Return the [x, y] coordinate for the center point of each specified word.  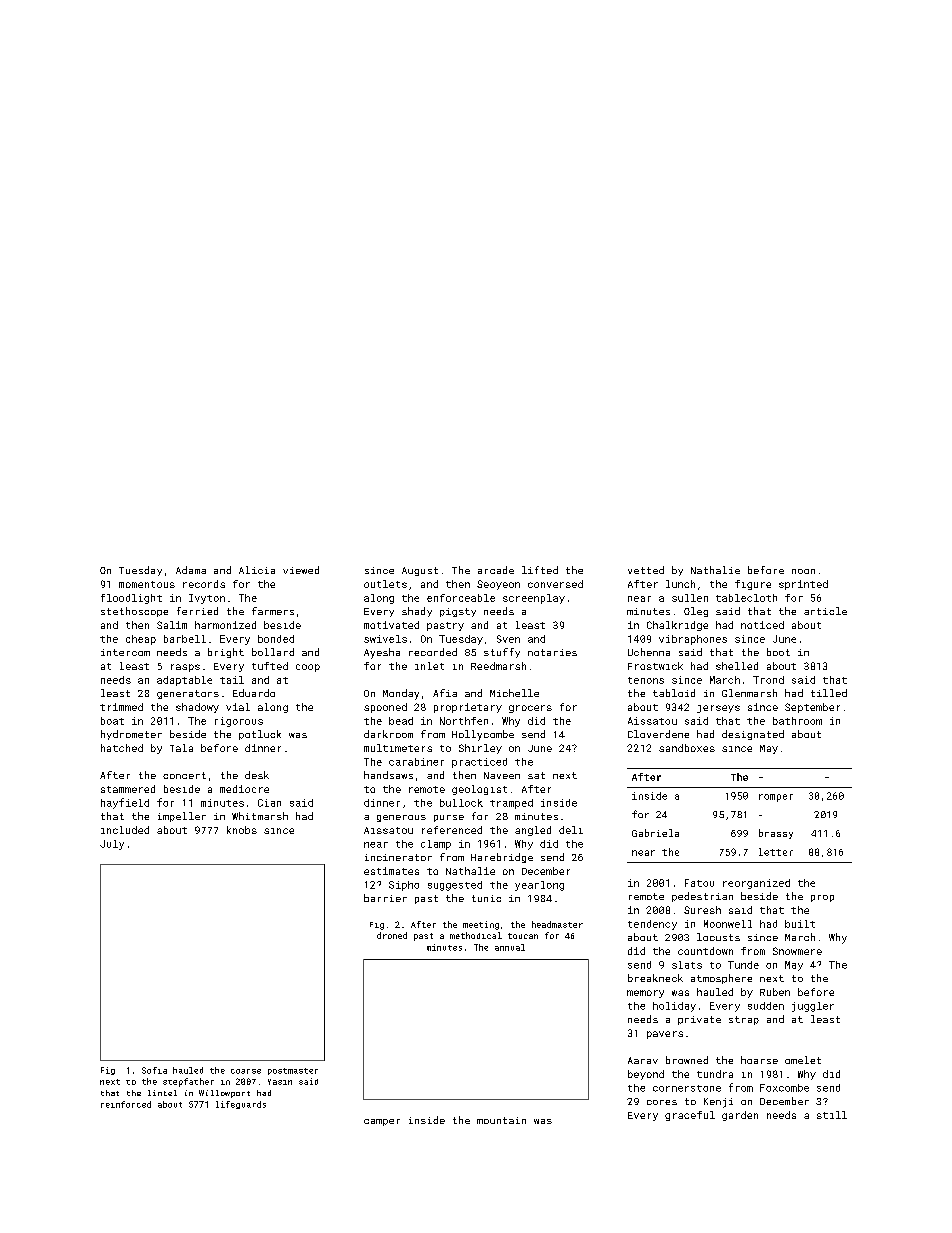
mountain [501, 1120]
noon [803, 571]
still [832, 1115]
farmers [273, 611]
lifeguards [241, 1105]
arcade [496, 570]
